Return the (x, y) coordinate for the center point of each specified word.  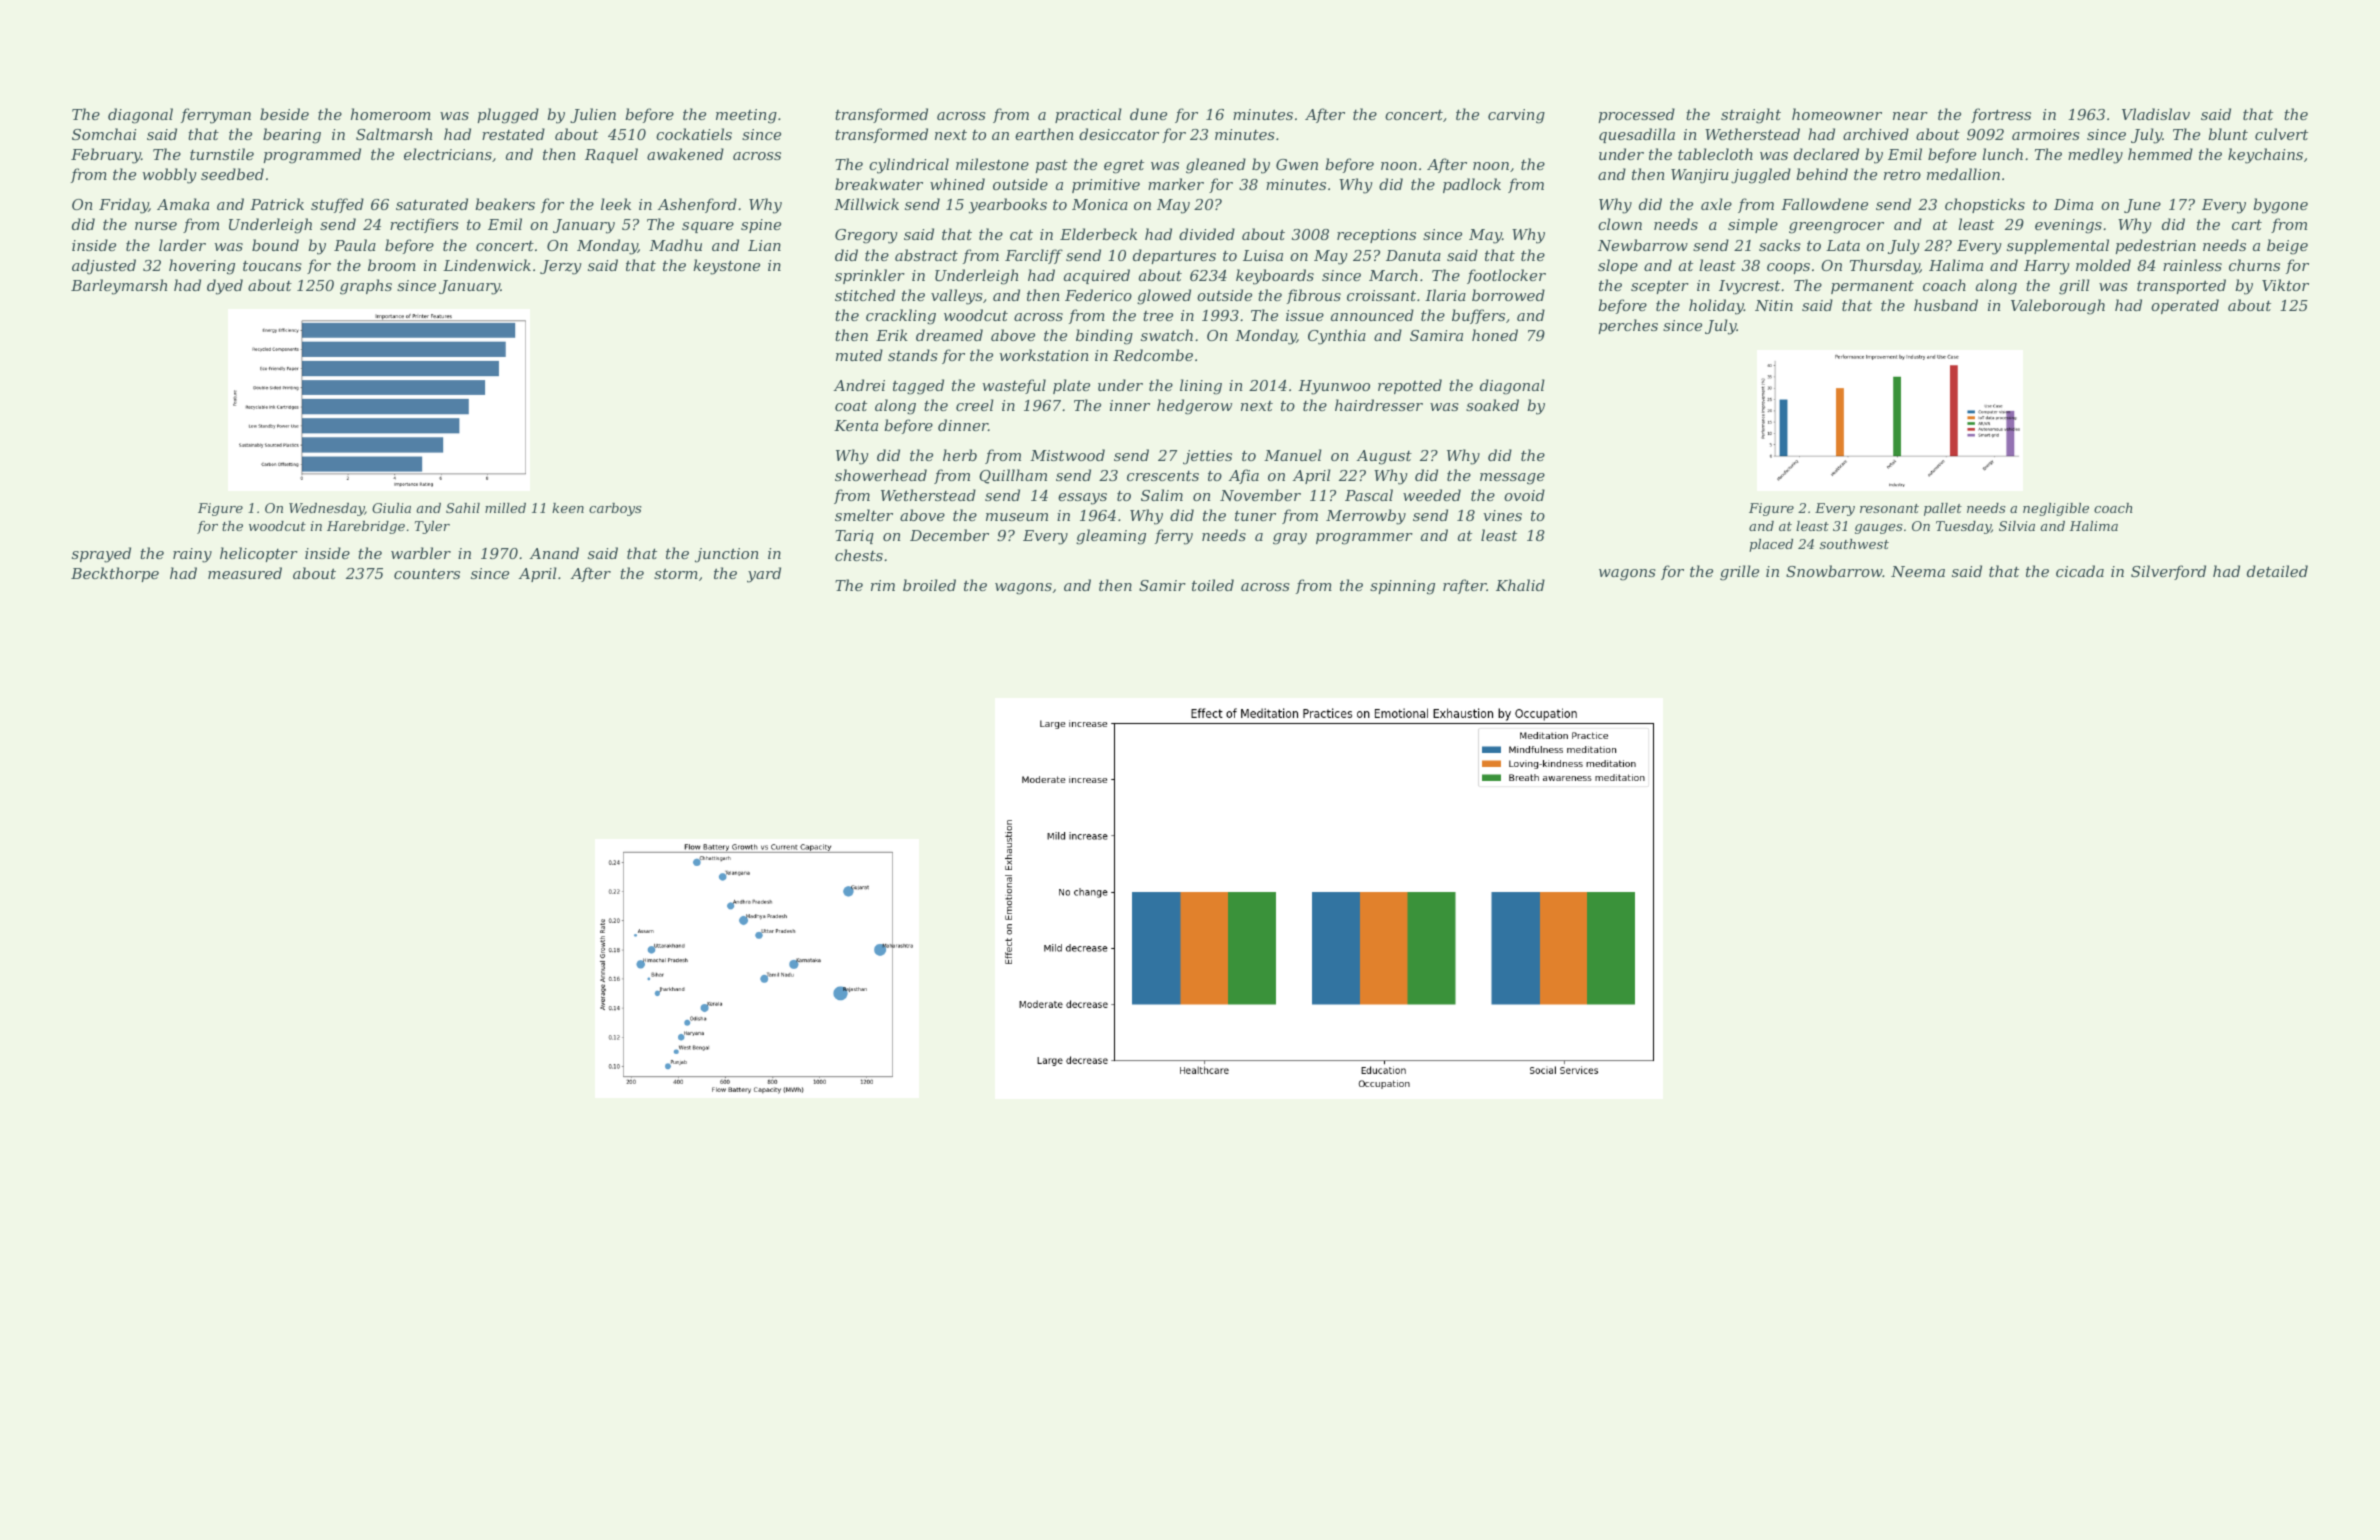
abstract (926, 255)
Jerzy (561, 267)
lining (1201, 387)
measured (245, 573)
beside (284, 114)
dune (1148, 114)
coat (851, 405)
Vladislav (2156, 114)
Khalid (1520, 585)
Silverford (2168, 572)
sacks (1780, 245)
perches (1628, 326)
